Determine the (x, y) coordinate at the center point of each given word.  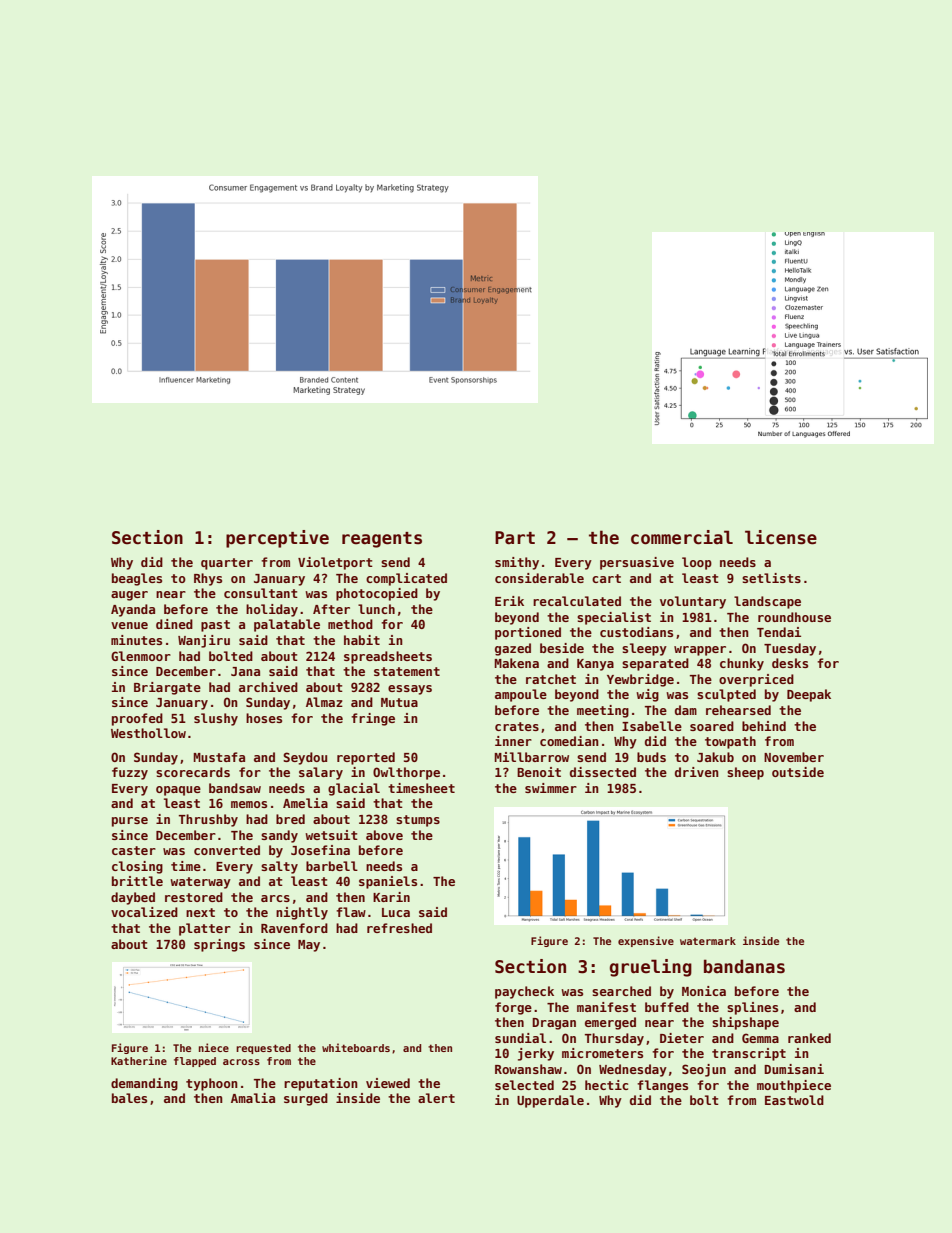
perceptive (277, 539)
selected (524, 1085)
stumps (418, 821)
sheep (745, 773)
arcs (275, 898)
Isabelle (652, 726)
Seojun (704, 1070)
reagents (382, 540)
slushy (216, 719)
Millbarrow (531, 757)
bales (129, 1098)
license (781, 537)
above (384, 835)
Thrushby (208, 820)
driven (697, 772)
